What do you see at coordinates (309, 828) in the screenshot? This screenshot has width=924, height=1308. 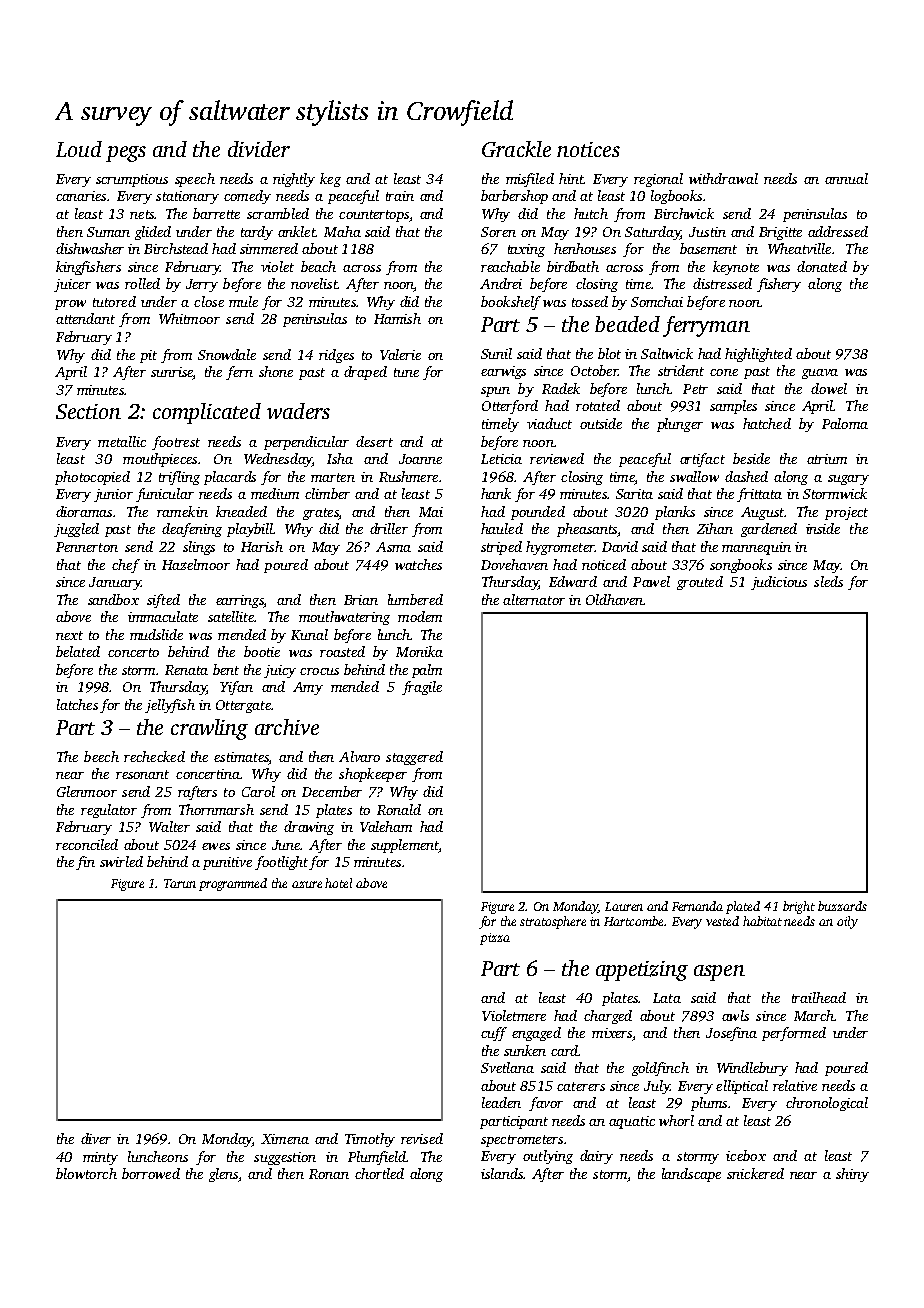 I see `drawing` at bounding box center [309, 828].
